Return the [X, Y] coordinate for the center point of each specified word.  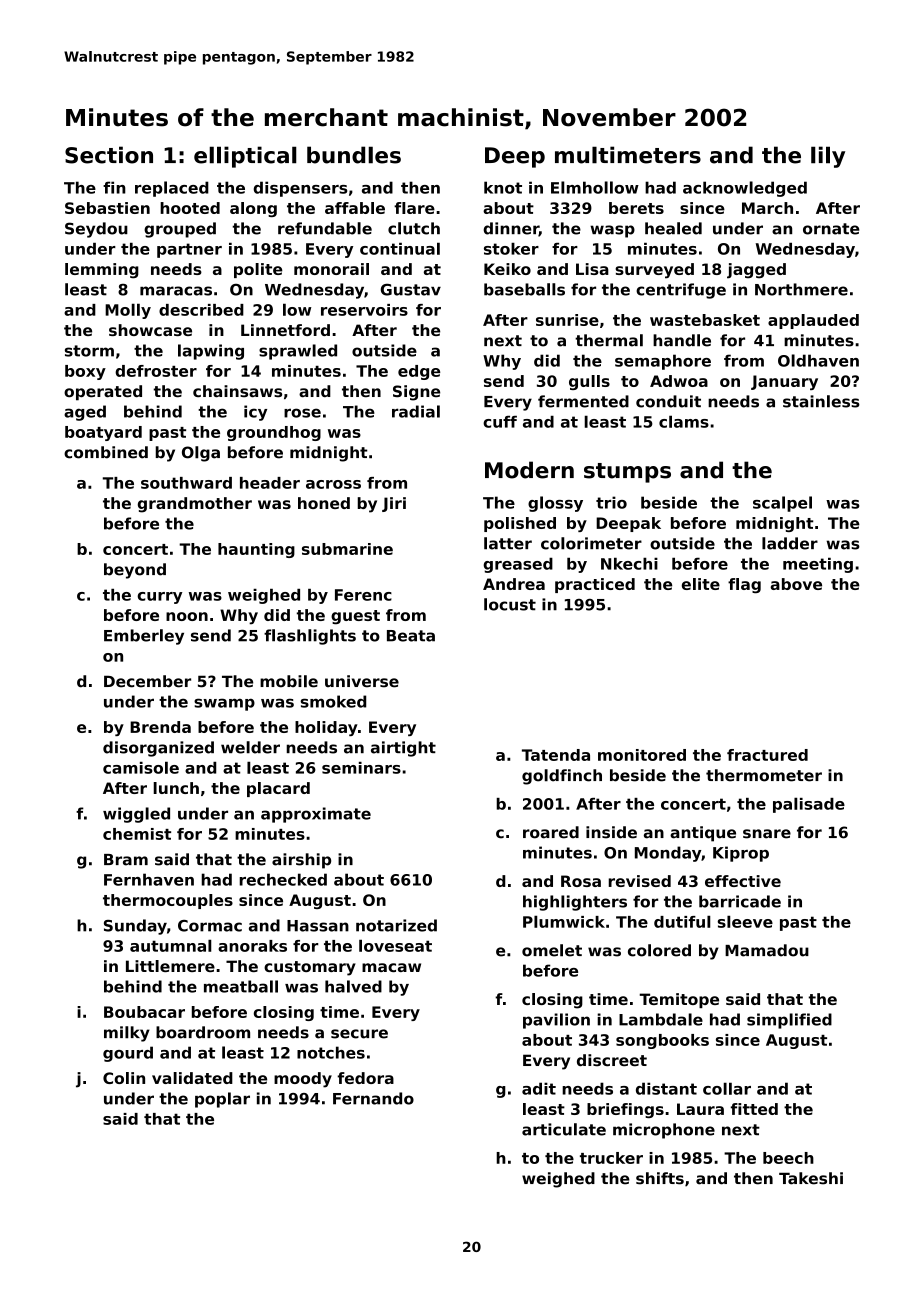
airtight [403, 749]
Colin [124, 1078]
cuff [500, 422]
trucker [611, 1158]
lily [828, 157]
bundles [354, 155]
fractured [767, 755]
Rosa [581, 881]
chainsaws [237, 391]
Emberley [144, 637]
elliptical [245, 157]
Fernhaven [149, 879]
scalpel [782, 504]
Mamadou [767, 950]
